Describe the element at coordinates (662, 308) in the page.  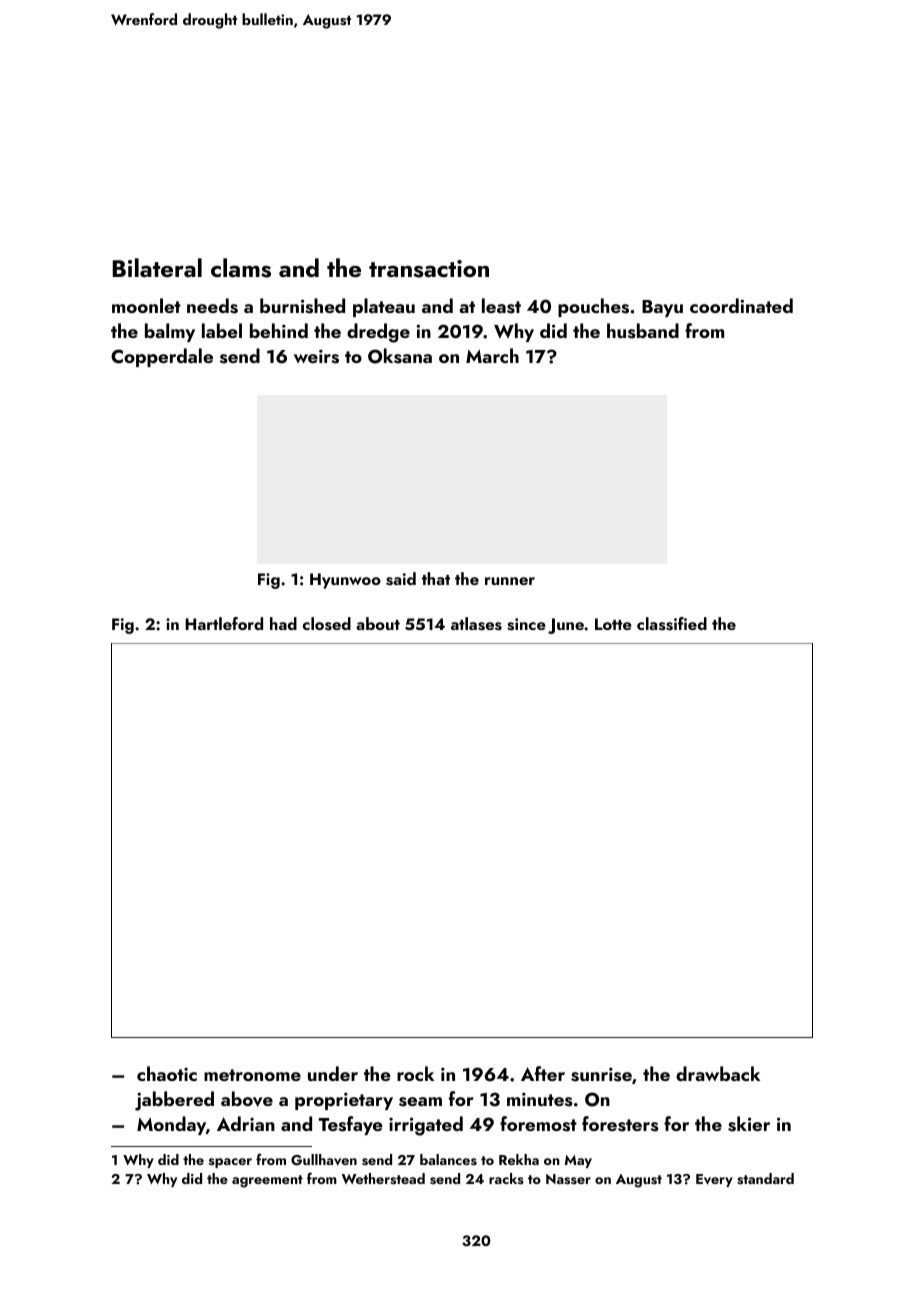
I see `Bayu` at that location.
